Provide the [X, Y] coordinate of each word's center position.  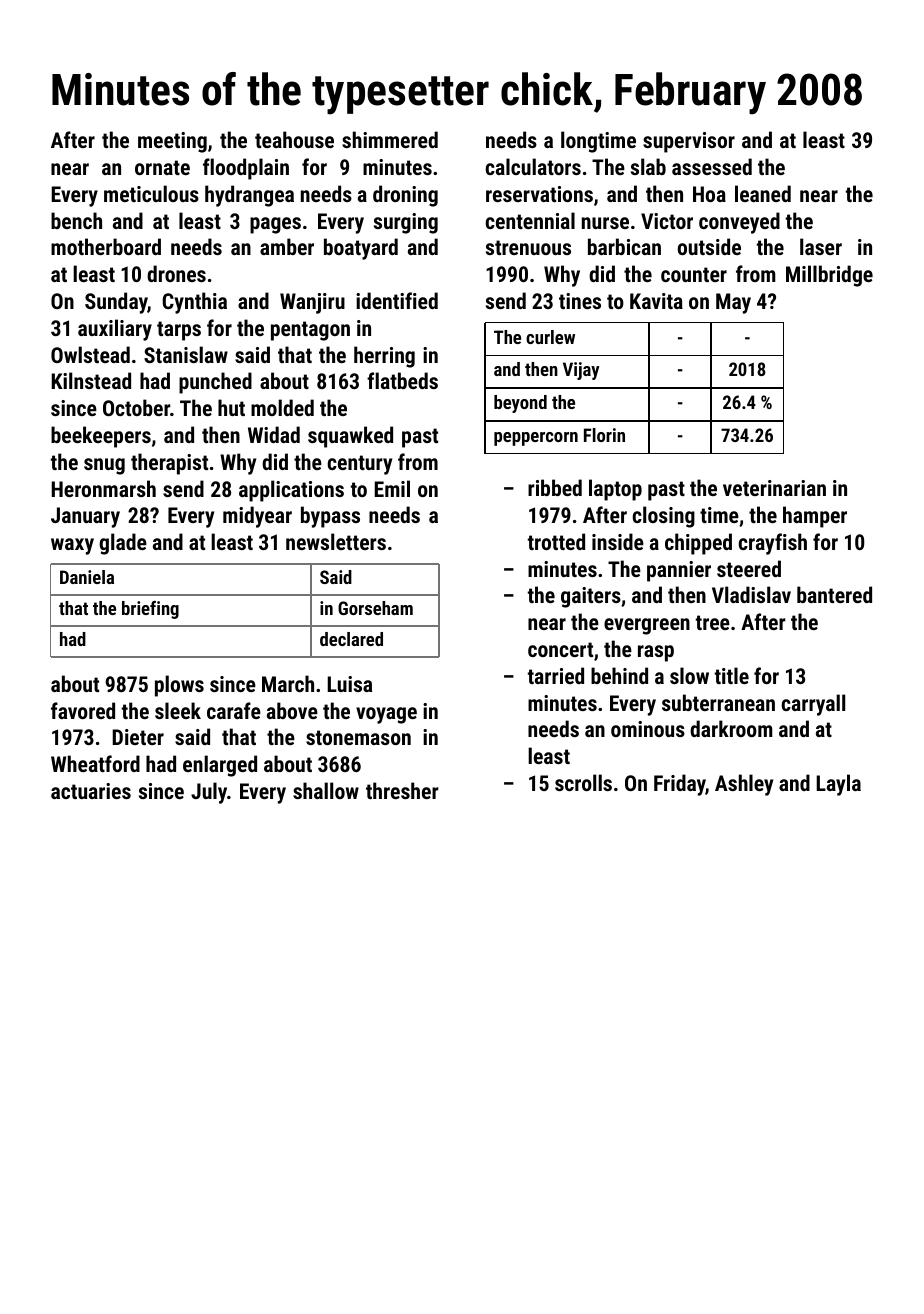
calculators [533, 166]
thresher [402, 790]
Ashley [744, 785]
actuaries [91, 791]
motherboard [106, 246]
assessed [712, 166]
